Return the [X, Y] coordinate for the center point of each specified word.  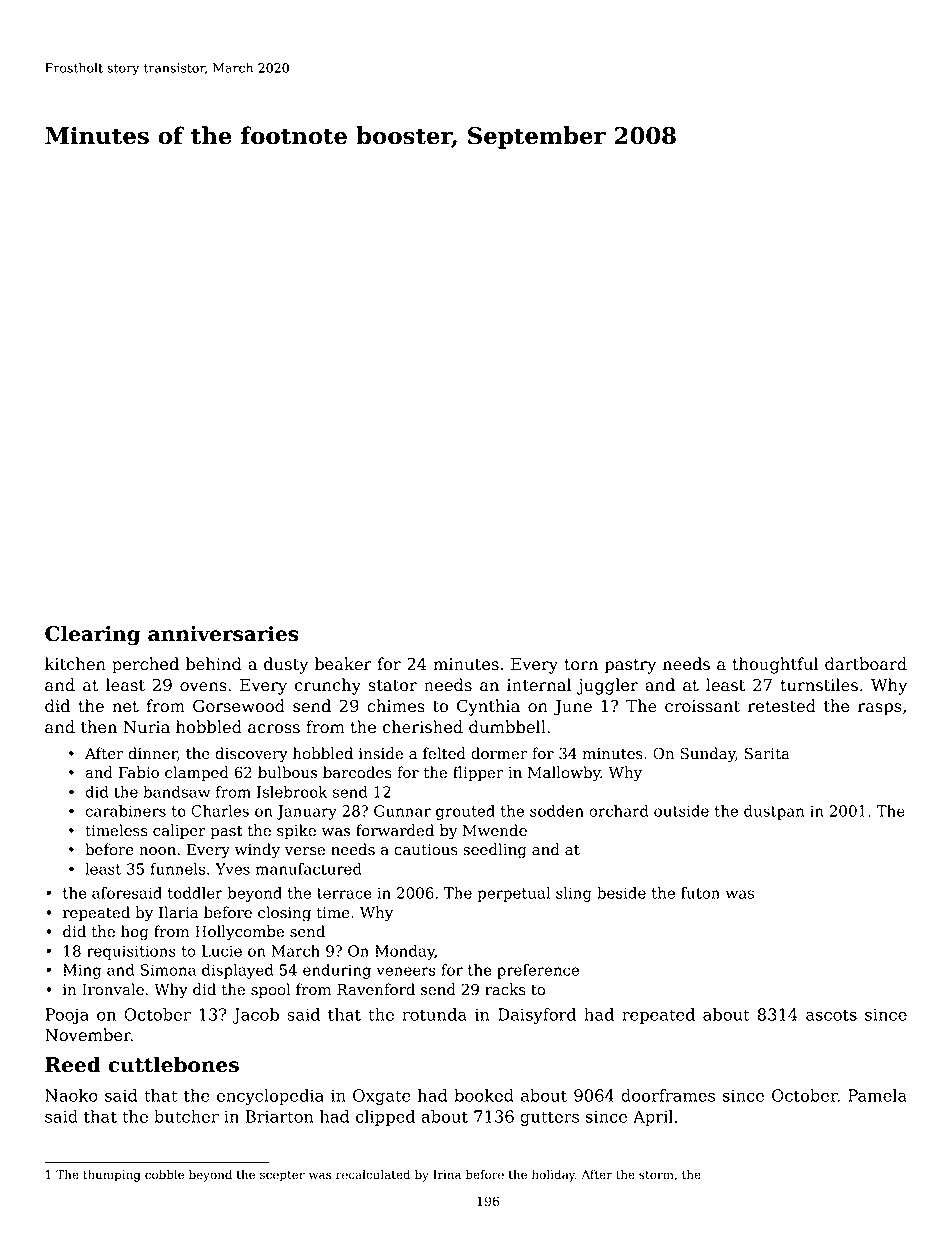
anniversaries [223, 634]
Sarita [767, 753]
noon [157, 851]
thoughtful [775, 665]
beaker [343, 664]
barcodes [357, 772]
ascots [831, 1015]
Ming [82, 971]
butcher [186, 1116]
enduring [337, 971]
